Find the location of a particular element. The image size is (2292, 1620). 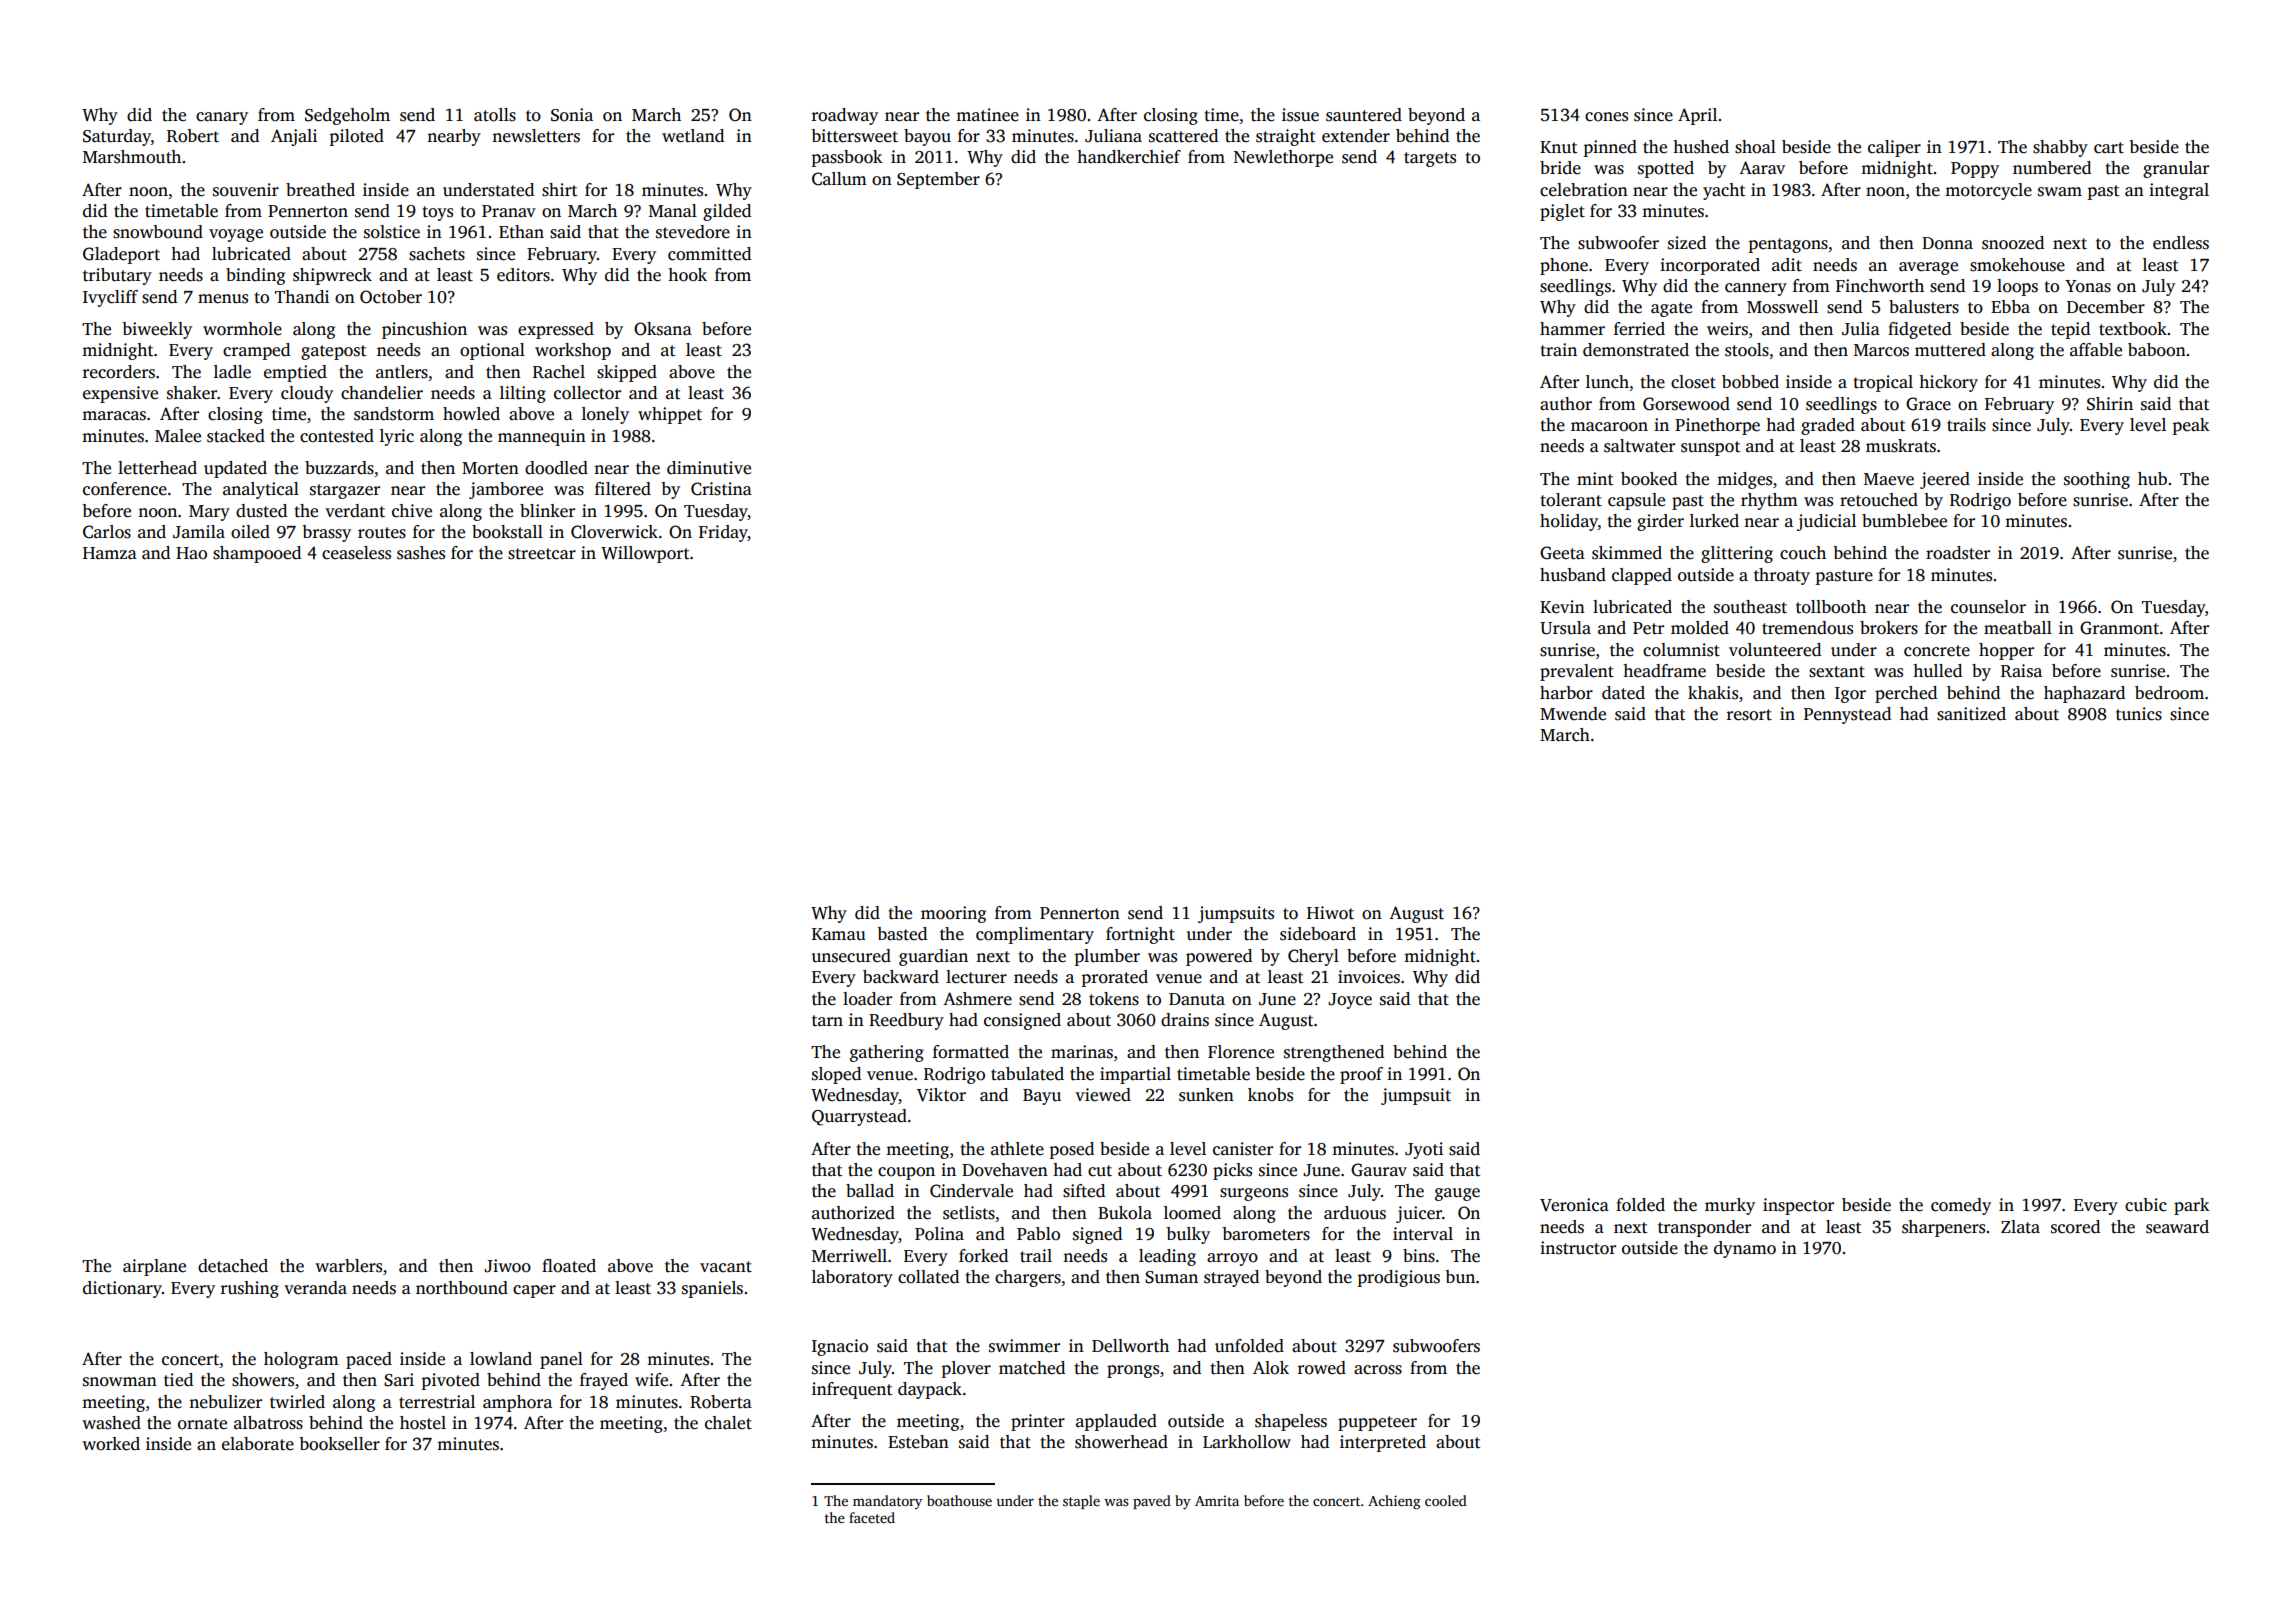

bookseller is located at coordinates (339, 1444).
